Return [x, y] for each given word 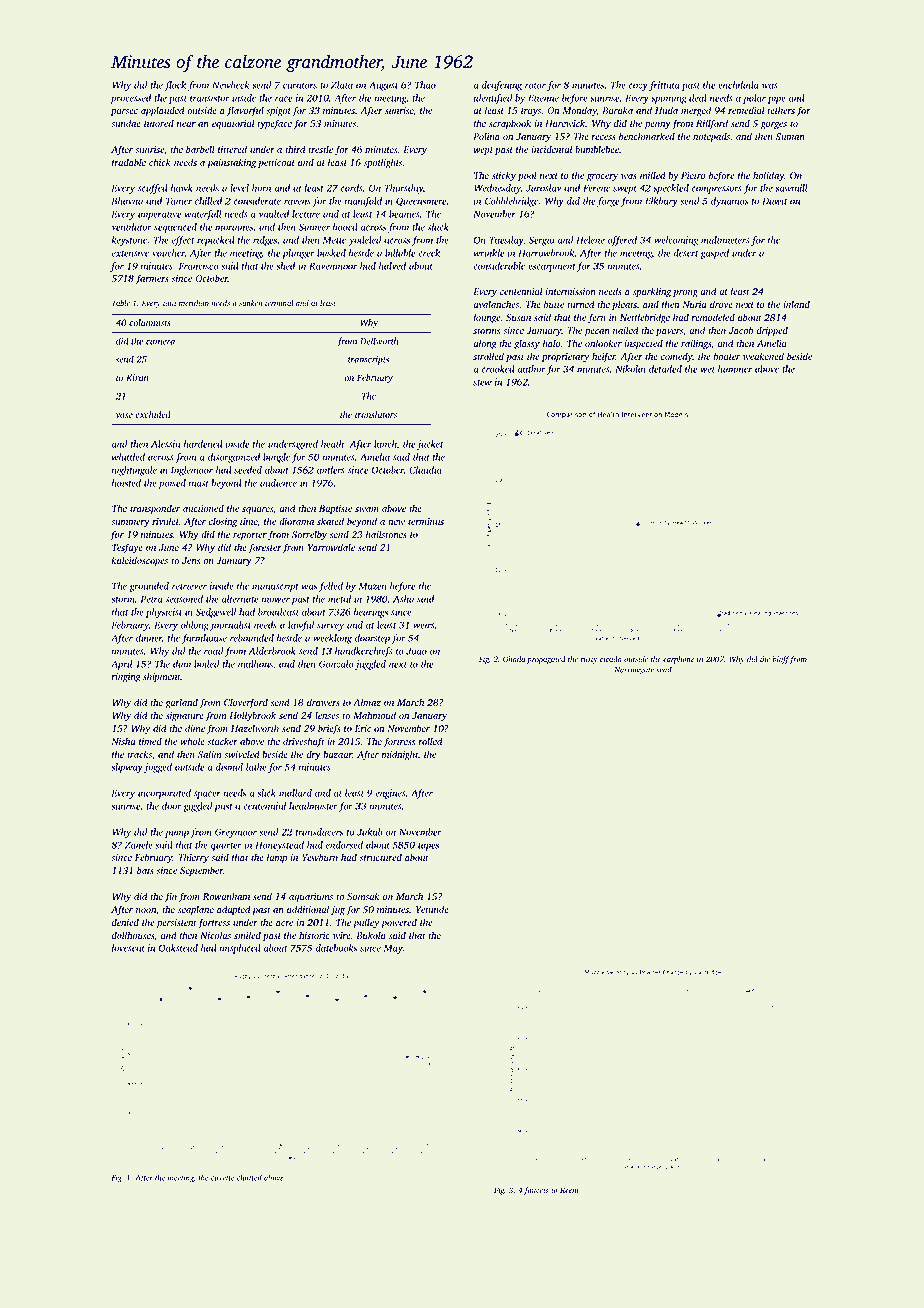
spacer [207, 795]
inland [796, 304]
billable [400, 253]
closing [223, 522]
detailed [665, 369]
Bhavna [127, 201]
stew [482, 383]
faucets [536, 1191]
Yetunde [432, 909]
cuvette [223, 1178]
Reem [569, 1190]
